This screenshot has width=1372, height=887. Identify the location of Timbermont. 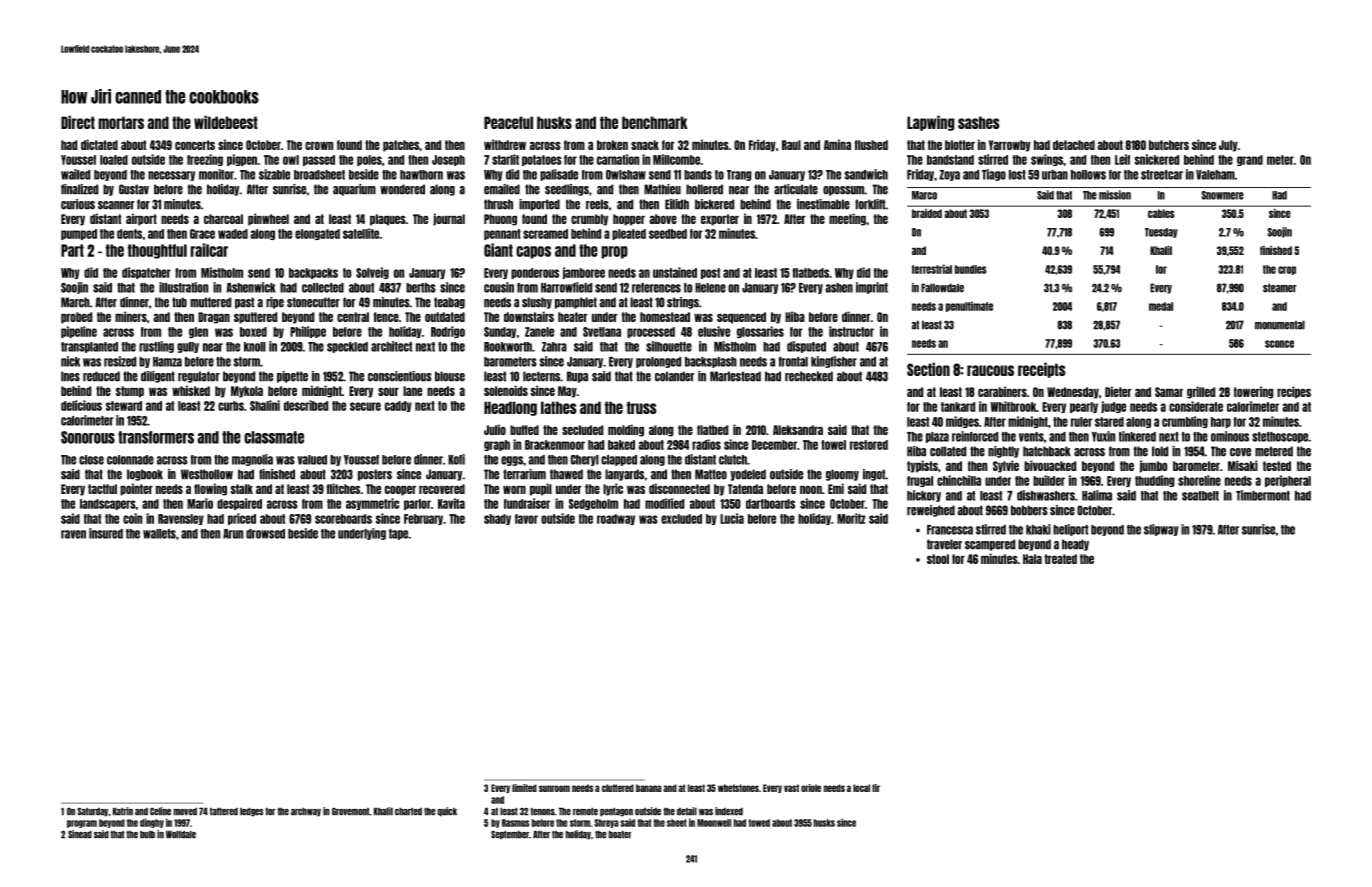
(1263, 495).
